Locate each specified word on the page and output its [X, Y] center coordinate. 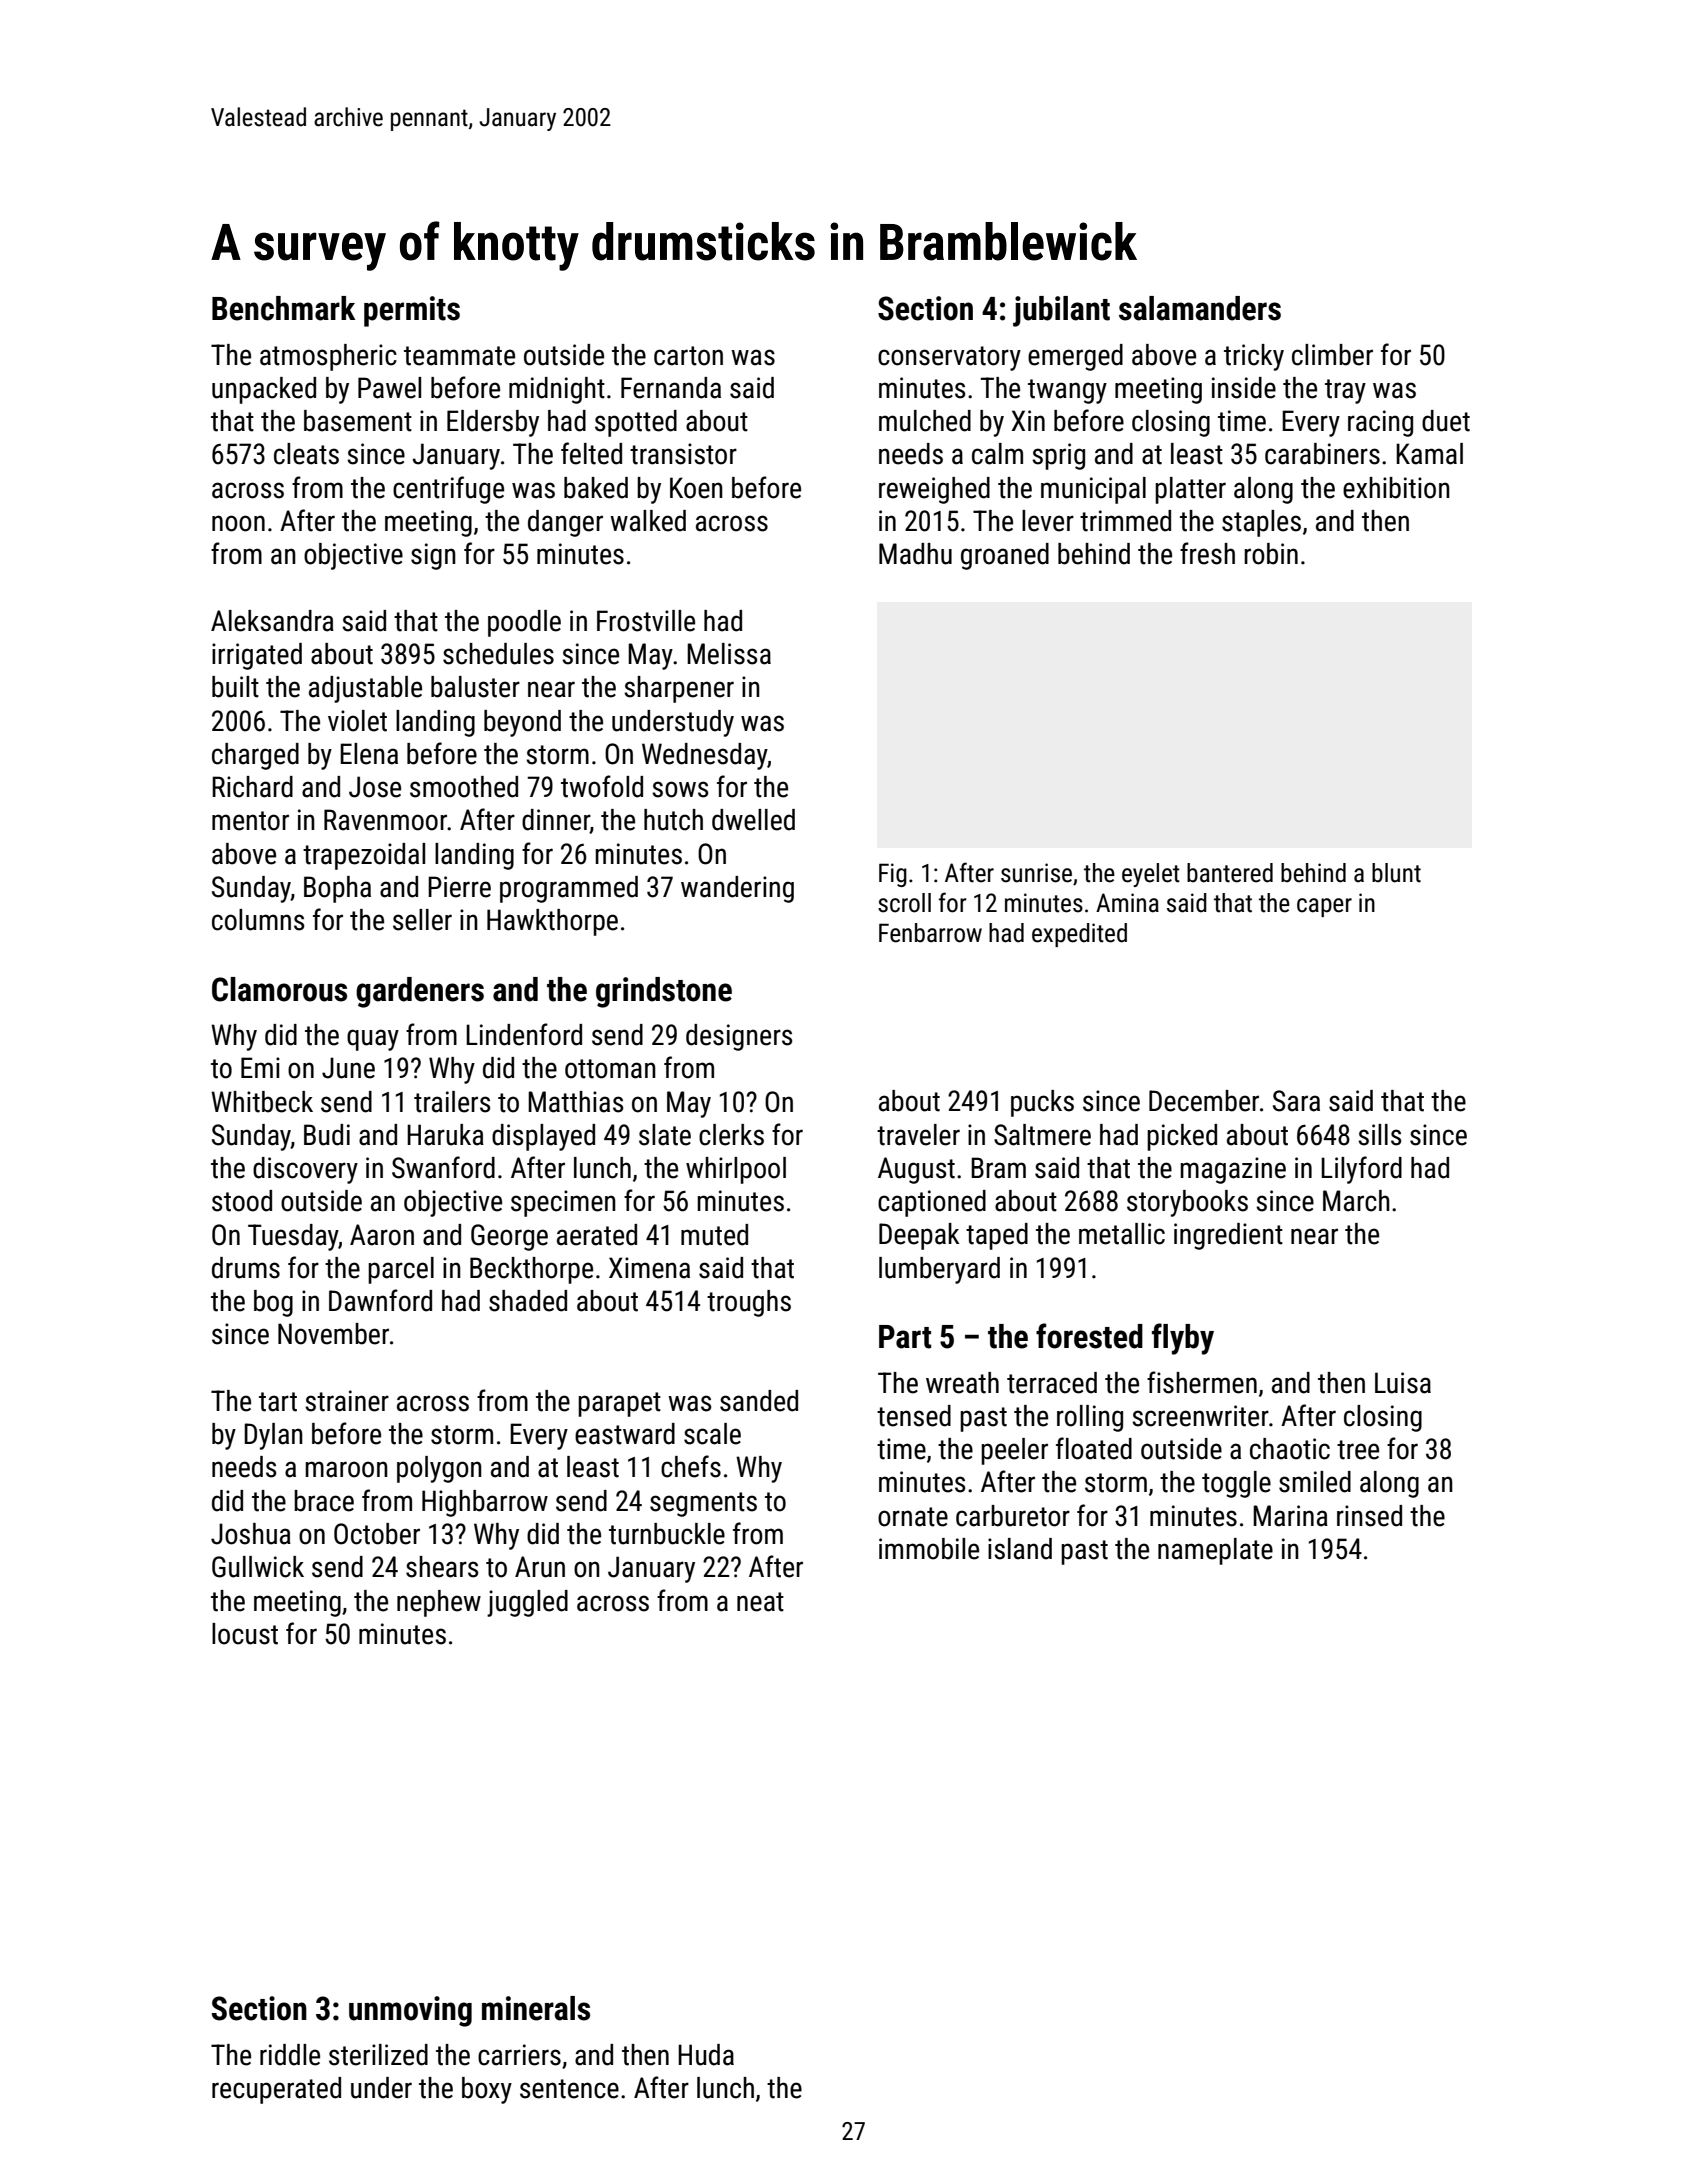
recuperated [276, 2090]
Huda [706, 2055]
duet [1446, 421]
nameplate [1215, 1551]
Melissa [729, 654]
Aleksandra [272, 621]
